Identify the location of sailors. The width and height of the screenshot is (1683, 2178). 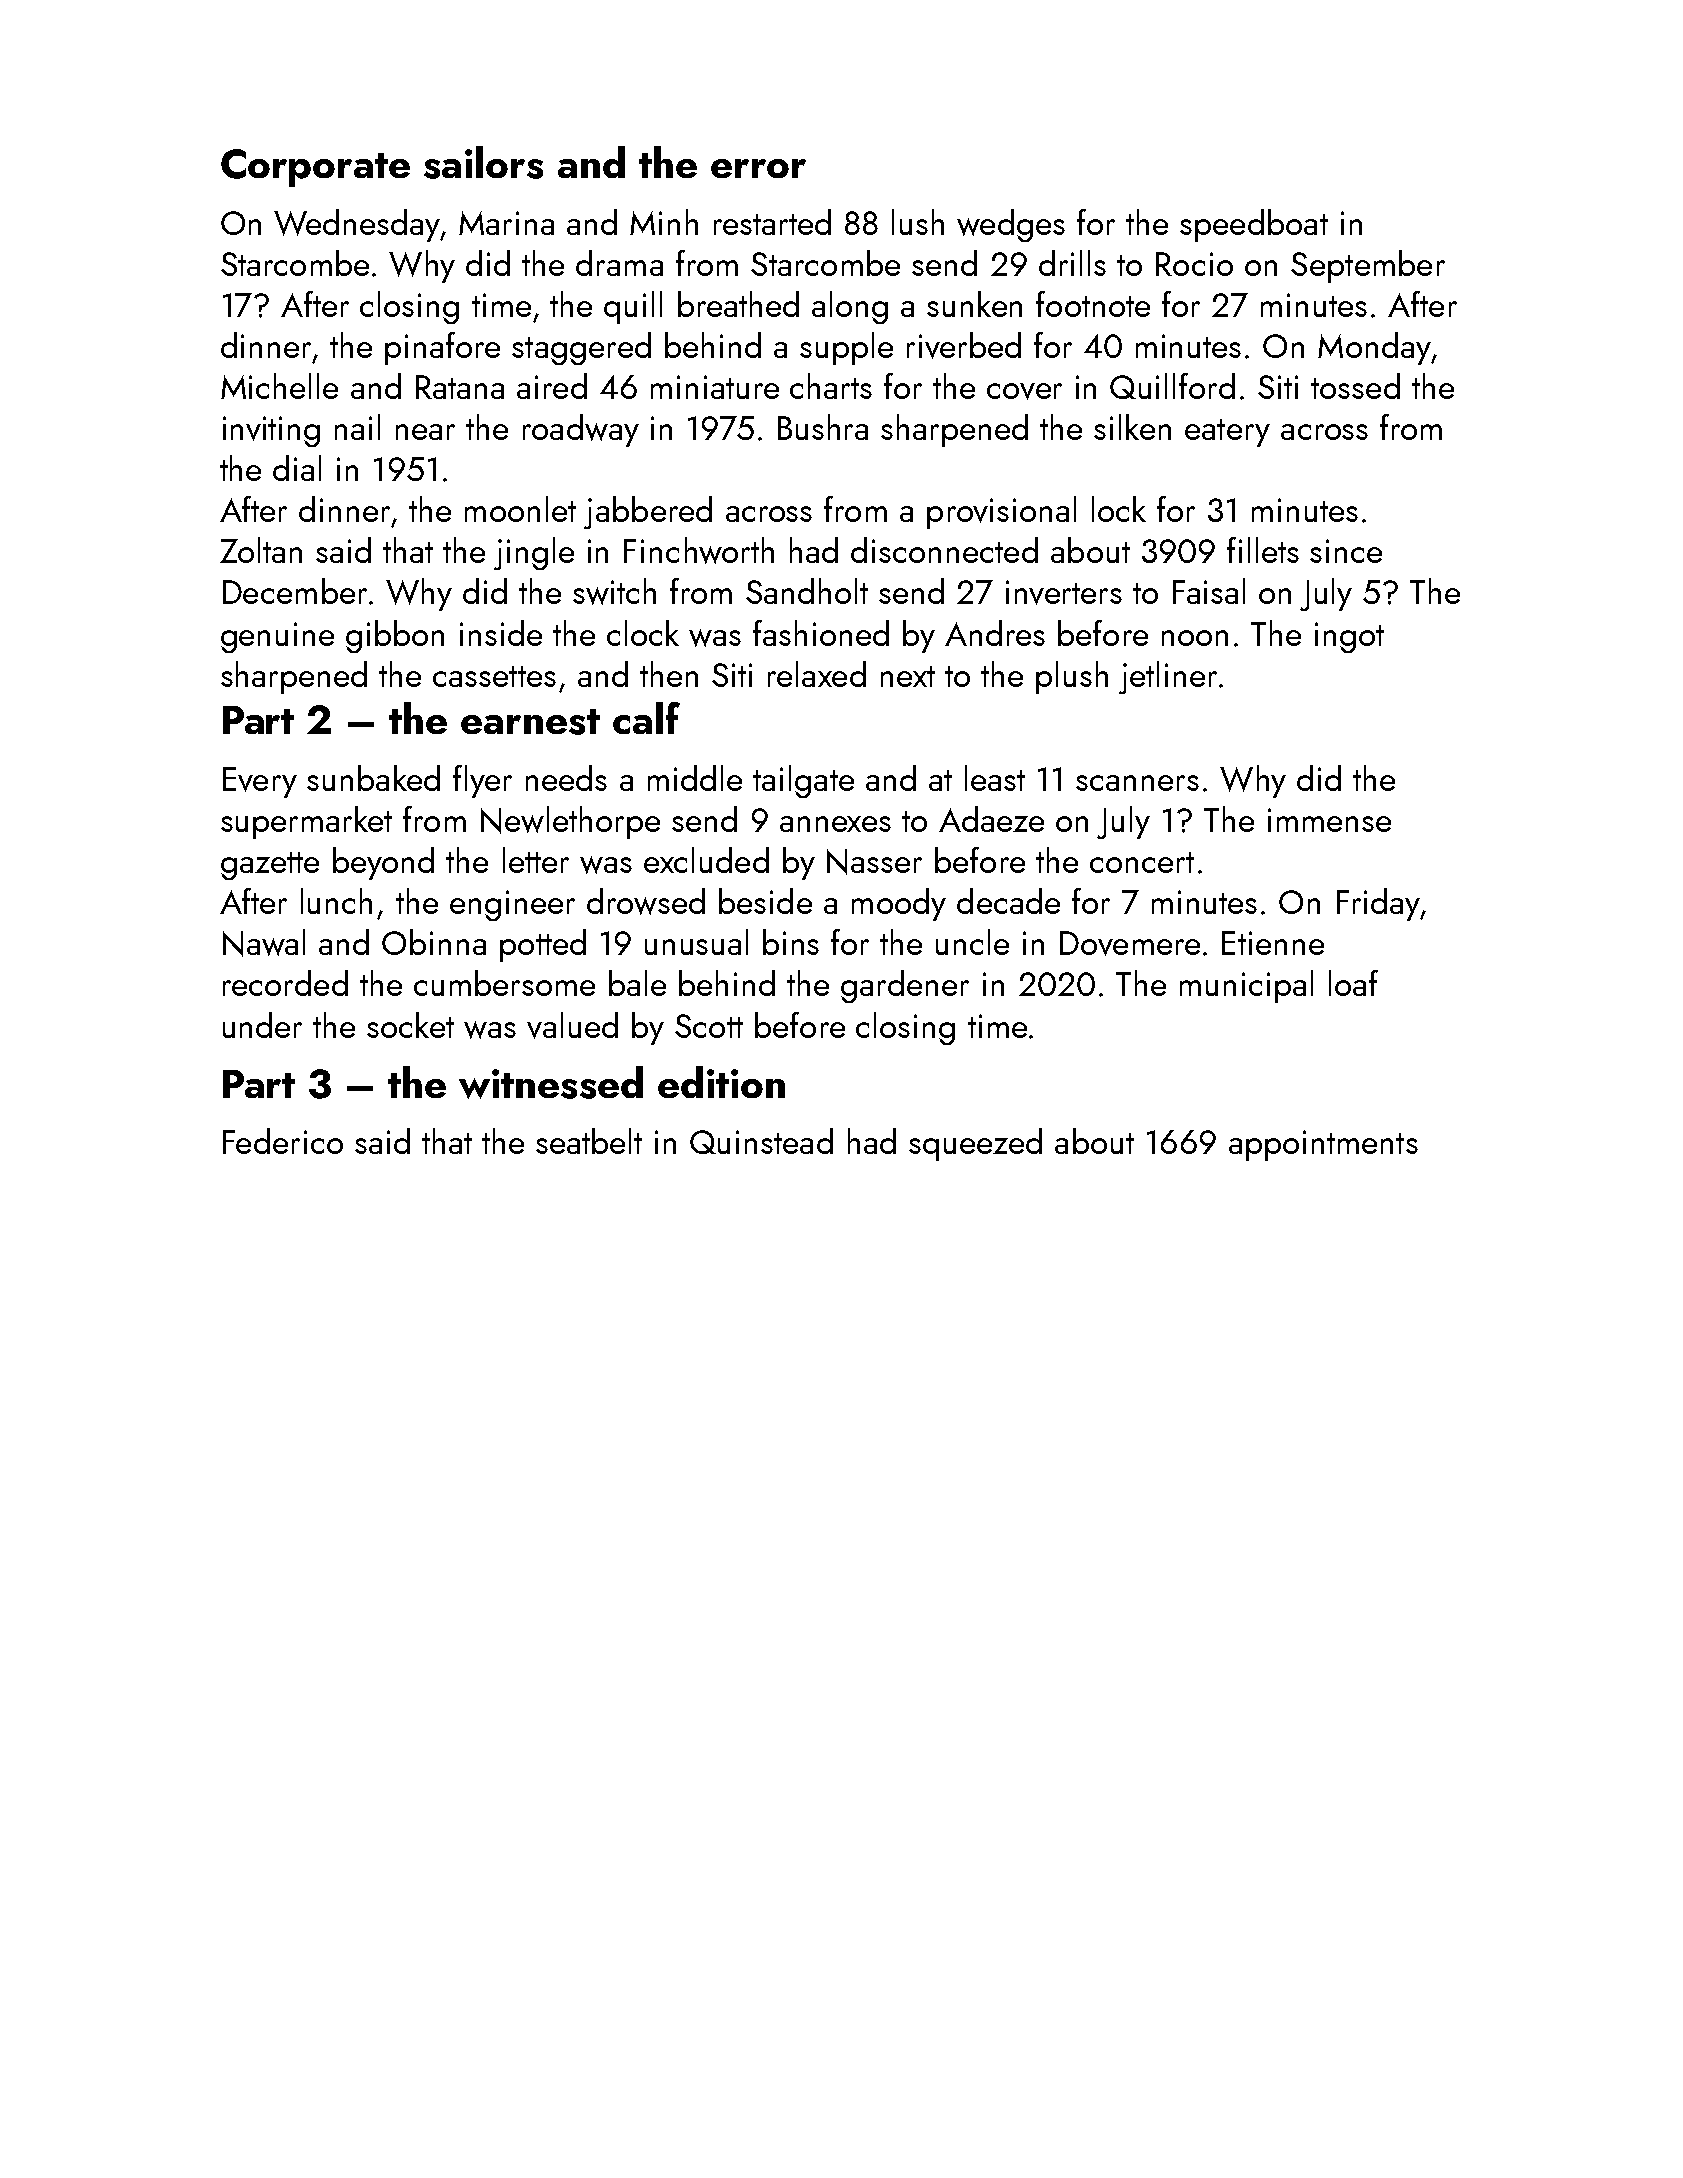
(483, 162).
